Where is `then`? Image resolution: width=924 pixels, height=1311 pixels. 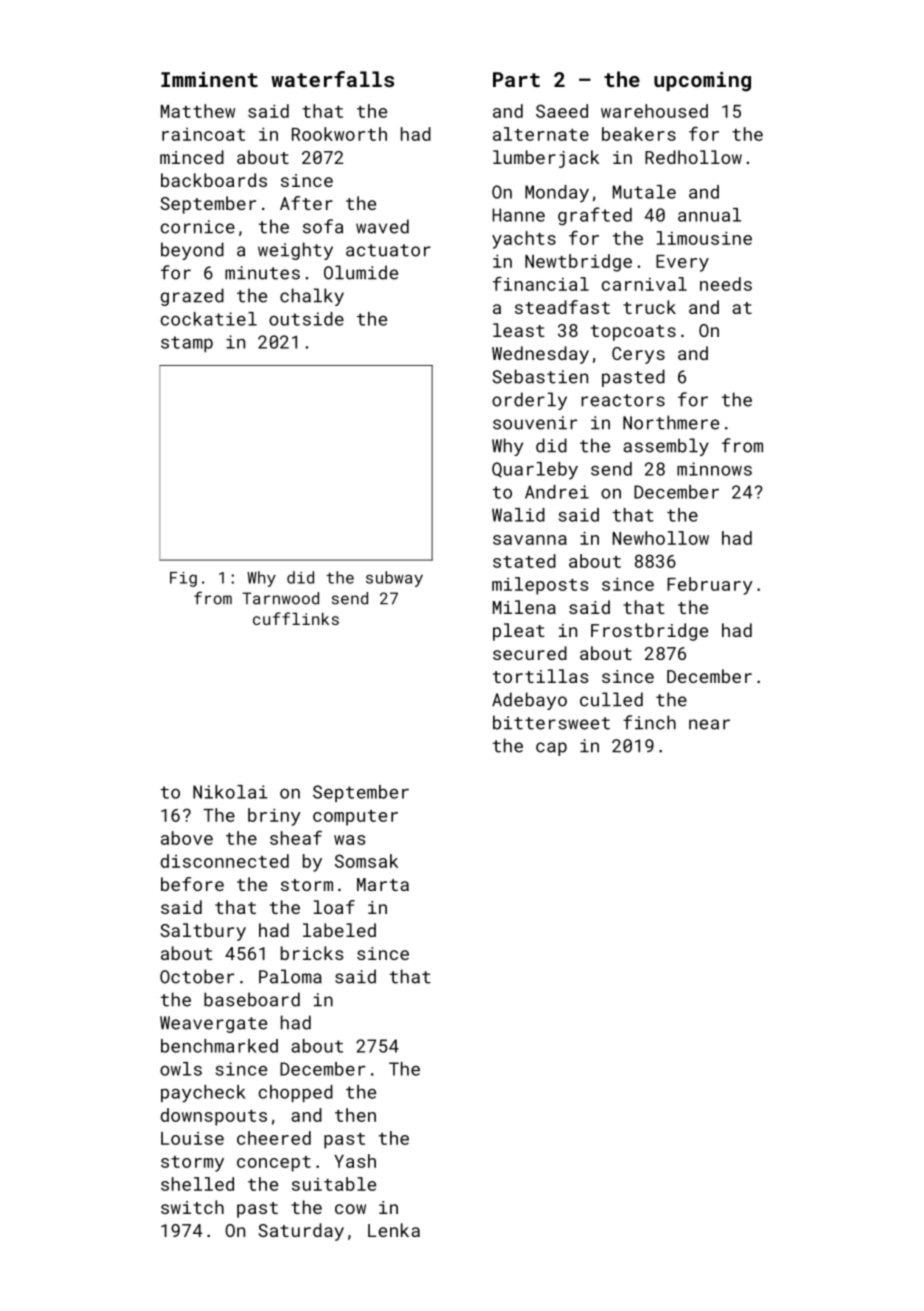 then is located at coordinates (355, 1115).
